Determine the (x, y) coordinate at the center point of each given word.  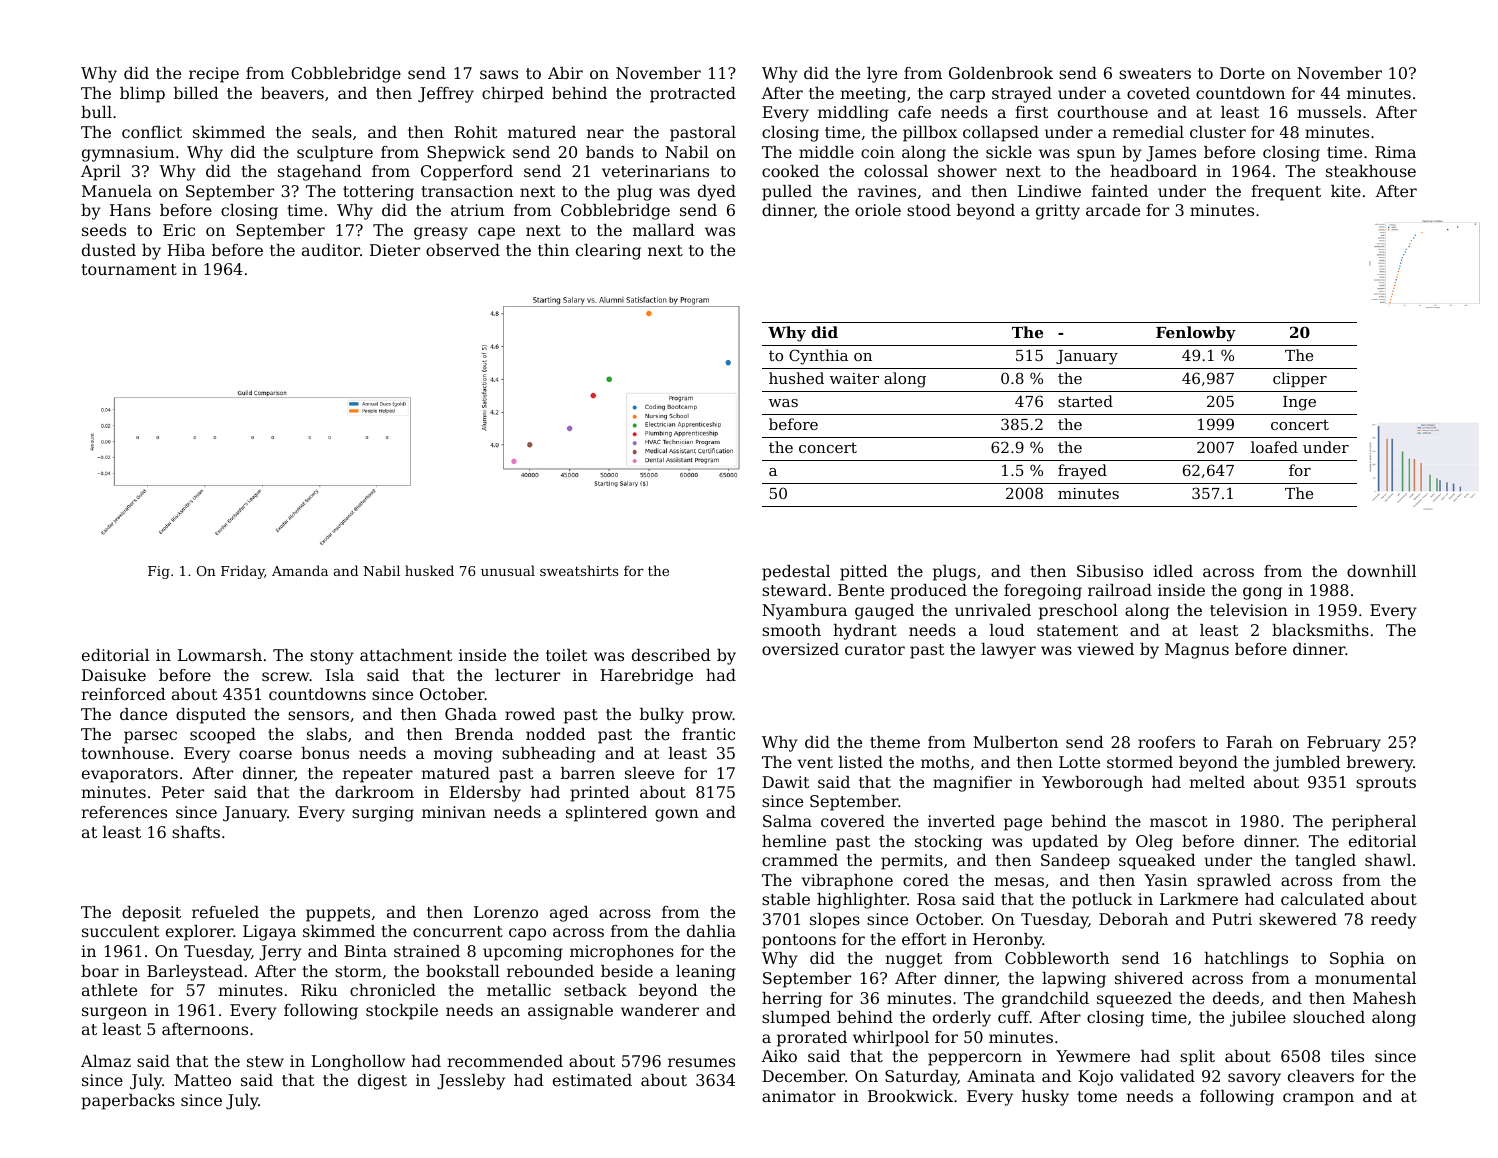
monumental (1365, 978)
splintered (606, 814)
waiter (854, 378)
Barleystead (195, 973)
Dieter (395, 250)
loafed (1274, 447)
